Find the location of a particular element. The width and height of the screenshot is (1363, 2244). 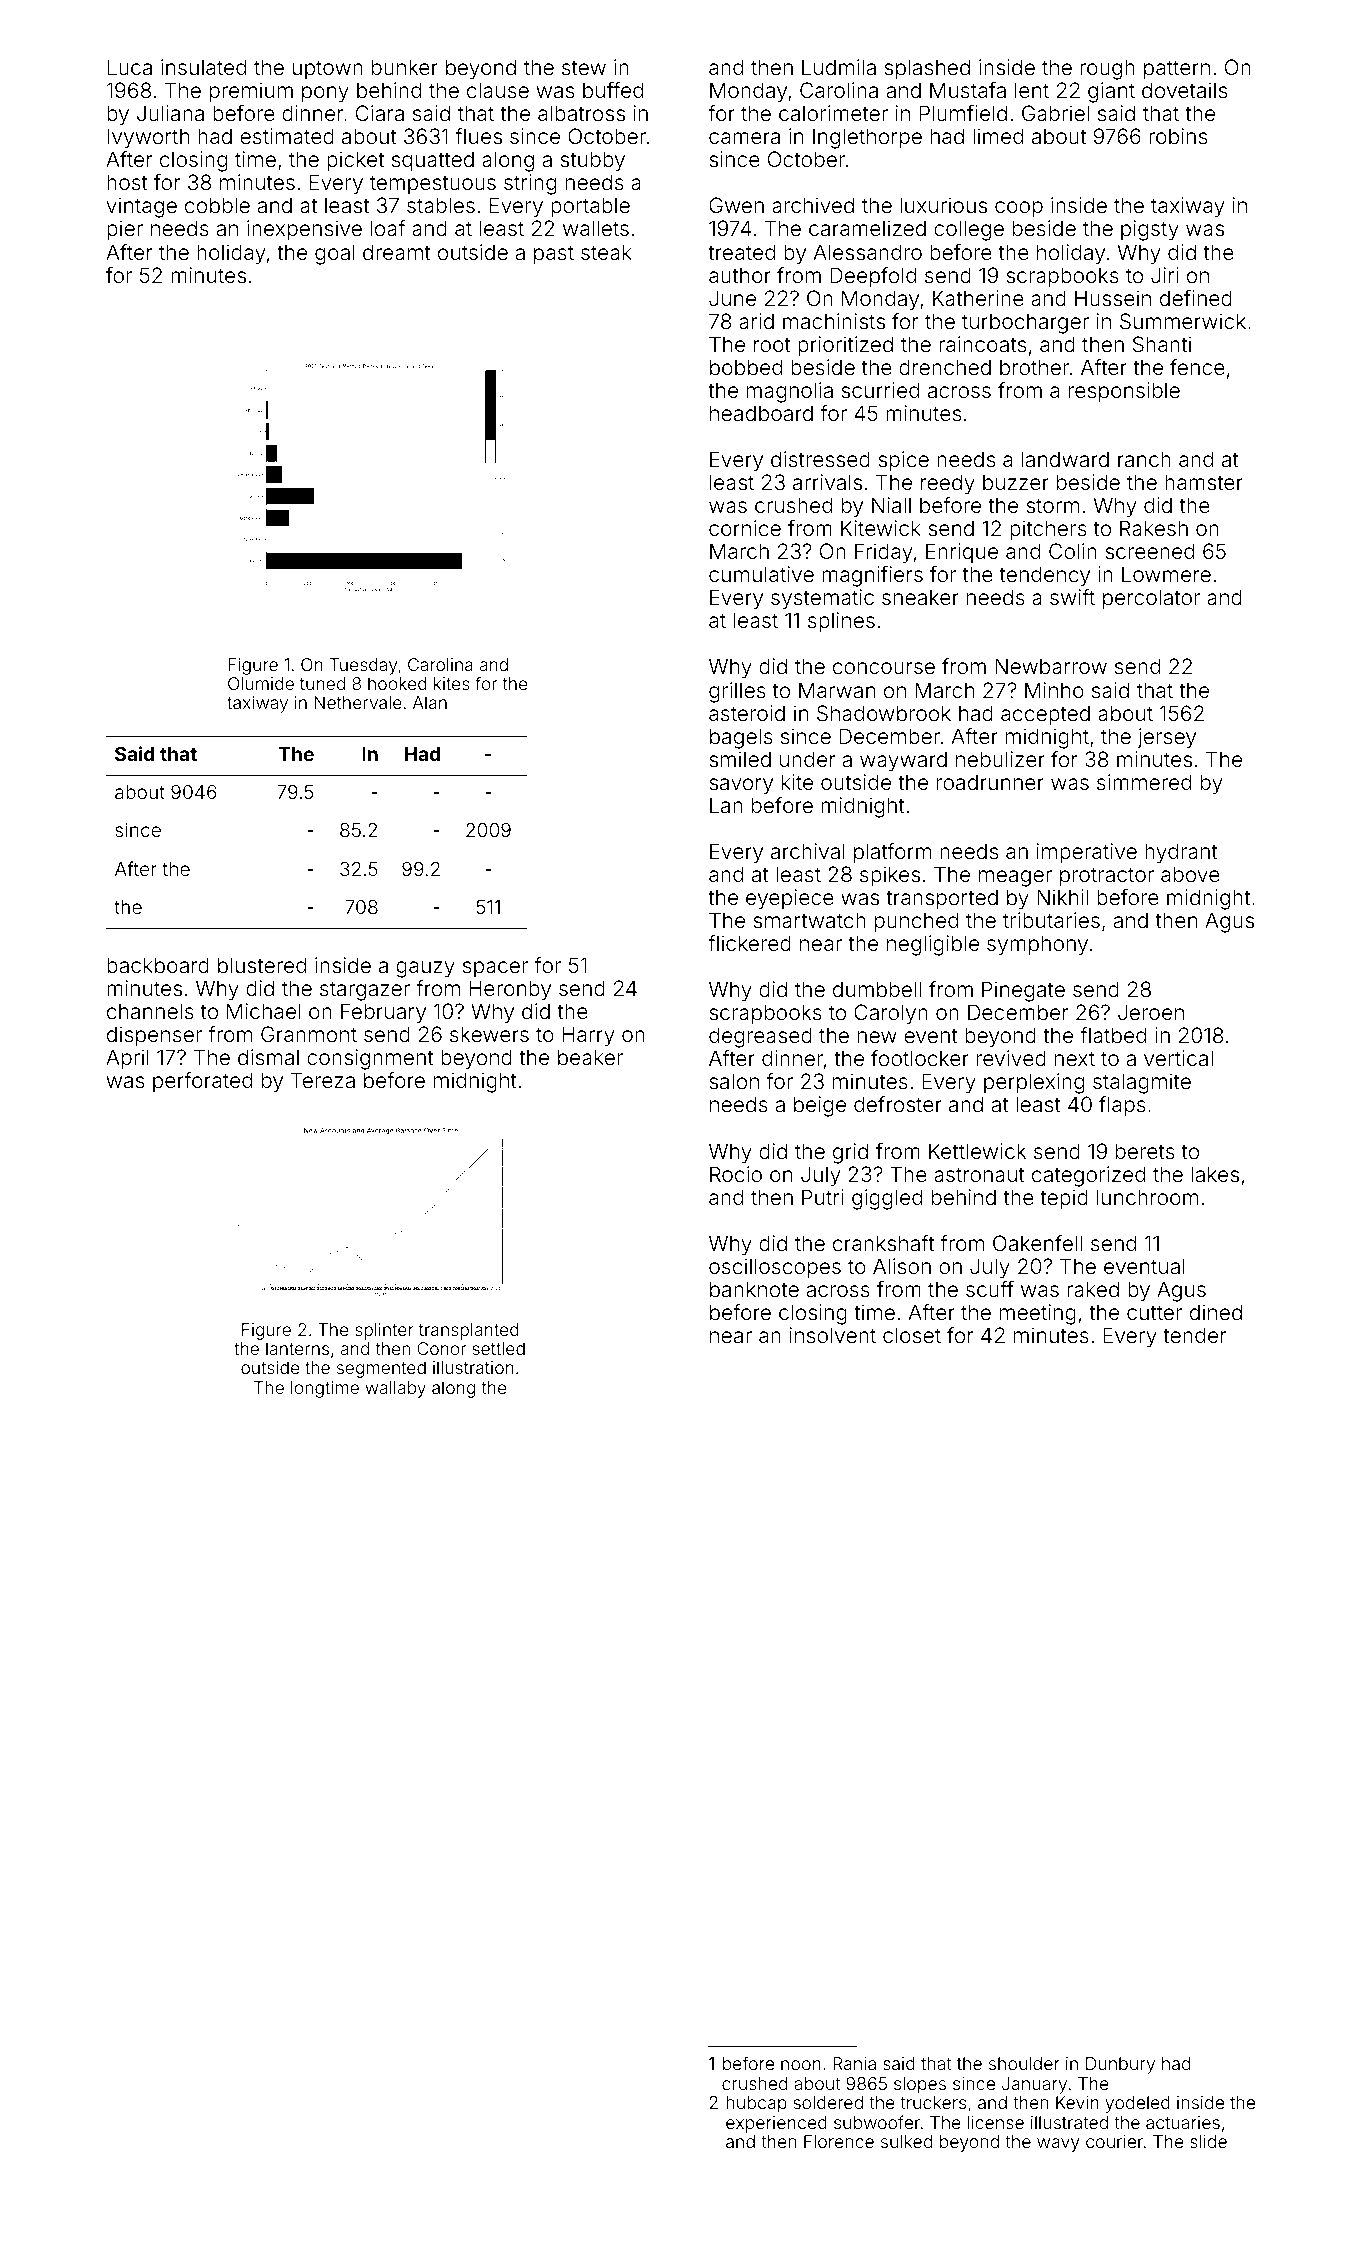

closet is located at coordinates (912, 1335).
